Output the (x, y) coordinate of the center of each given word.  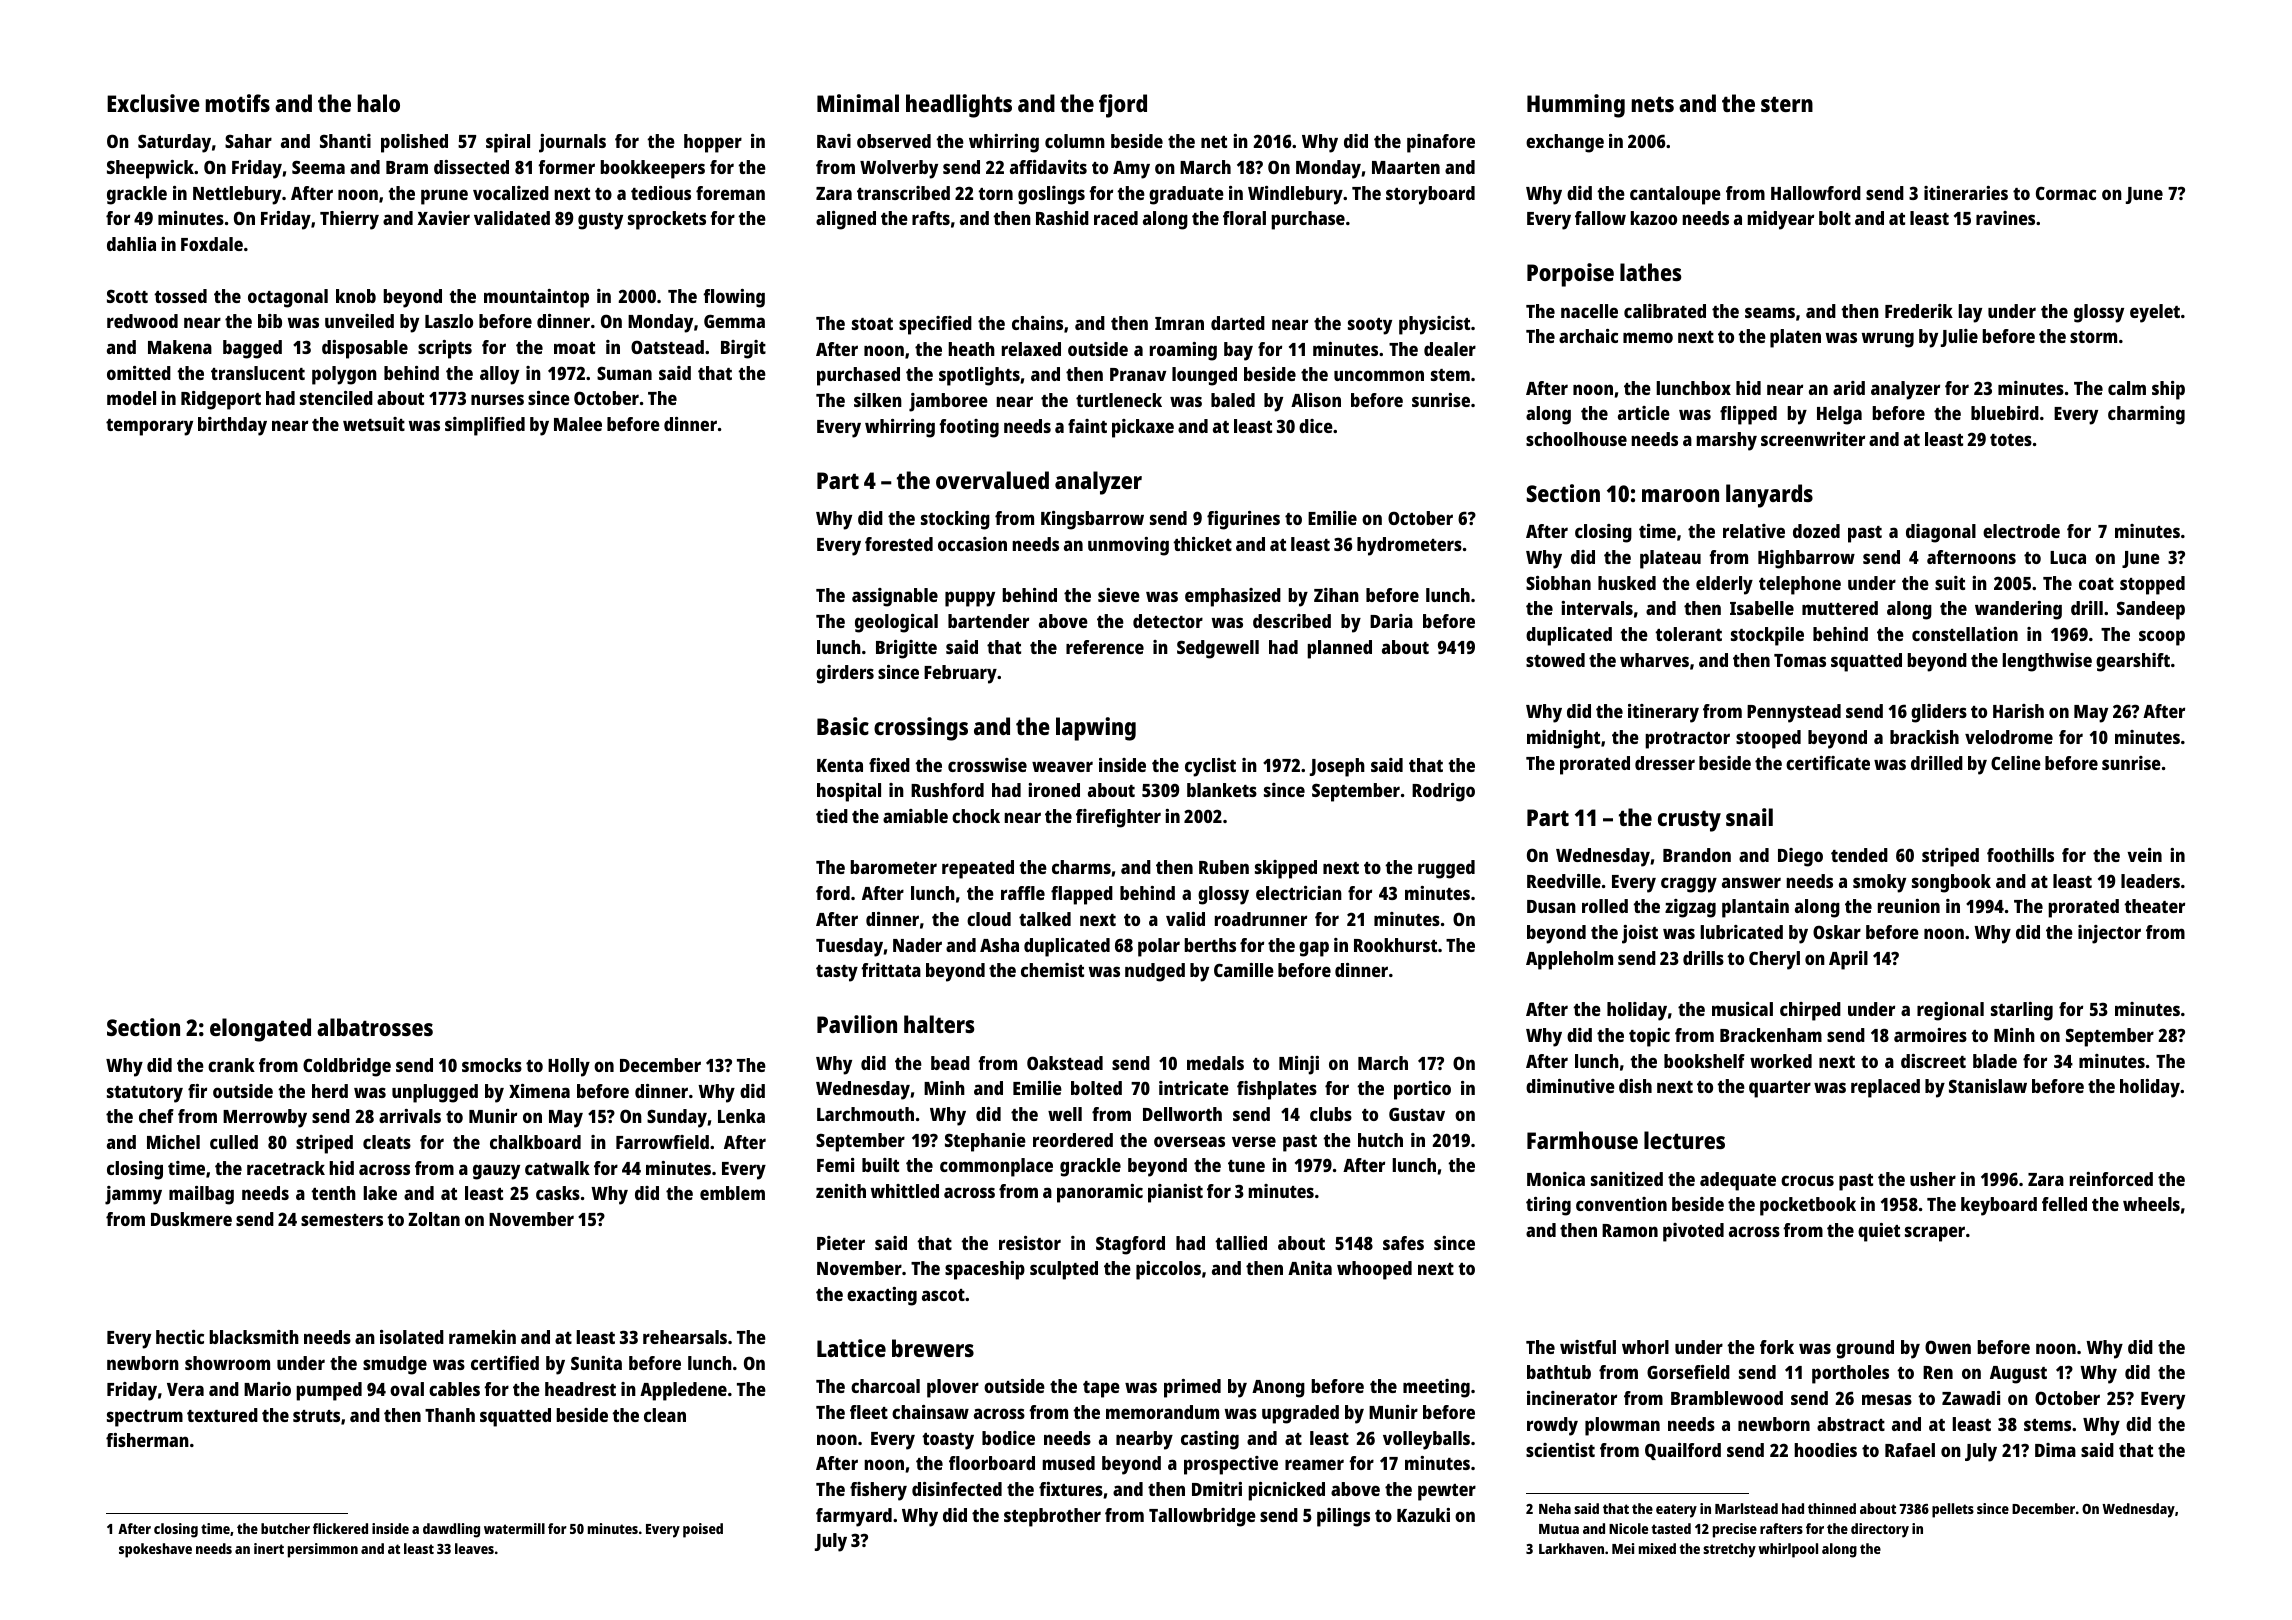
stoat (872, 324)
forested (899, 544)
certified (505, 1363)
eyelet (2155, 313)
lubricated (1741, 932)
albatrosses (375, 1027)
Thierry (349, 220)
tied (832, 816)
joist (1640, 934)
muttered (1840, 608)
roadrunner (1261, 919)
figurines (1243, 520)
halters (939, 1024)
